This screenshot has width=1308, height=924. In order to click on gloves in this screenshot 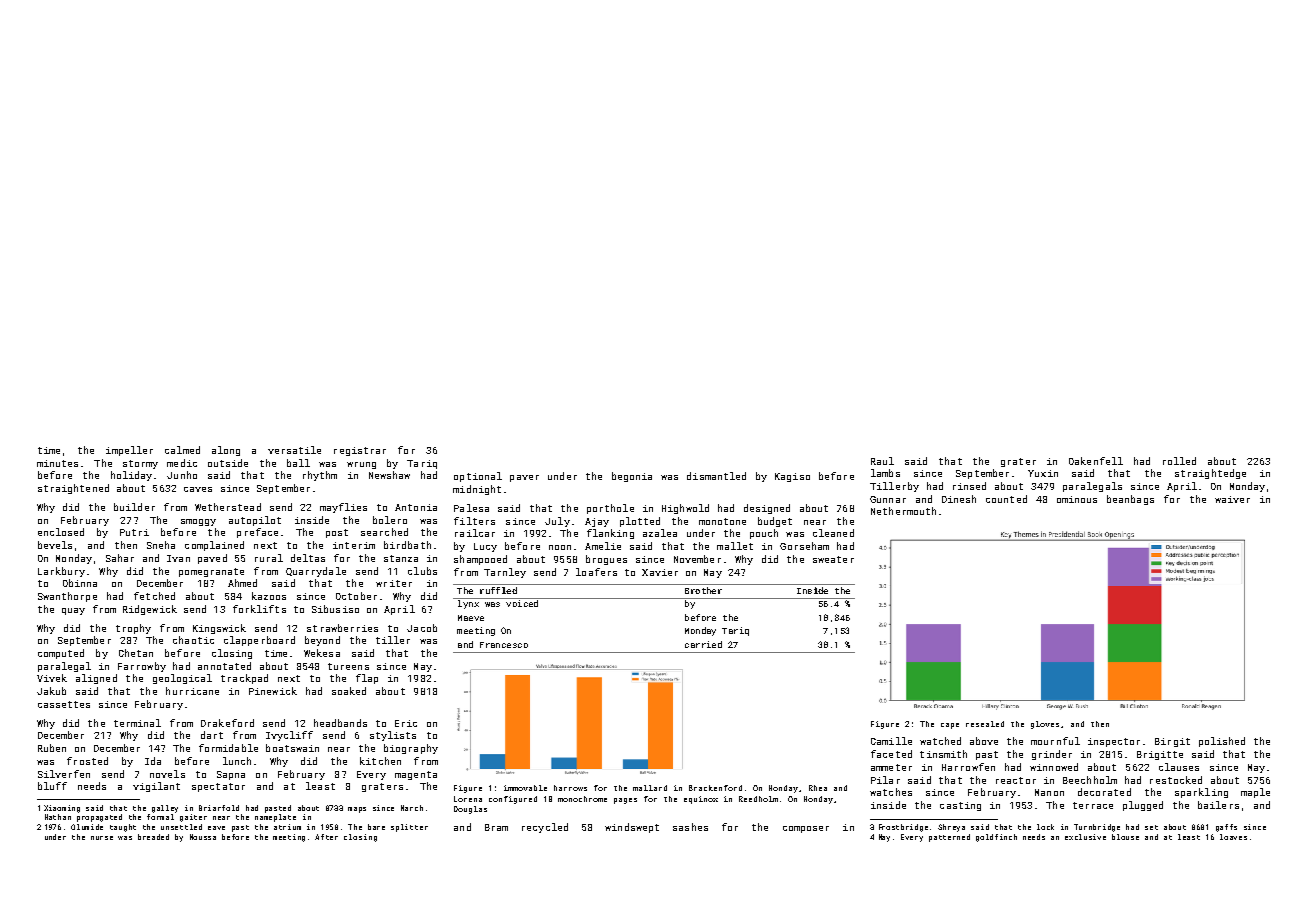, I will do `click(1045, 725)`.
